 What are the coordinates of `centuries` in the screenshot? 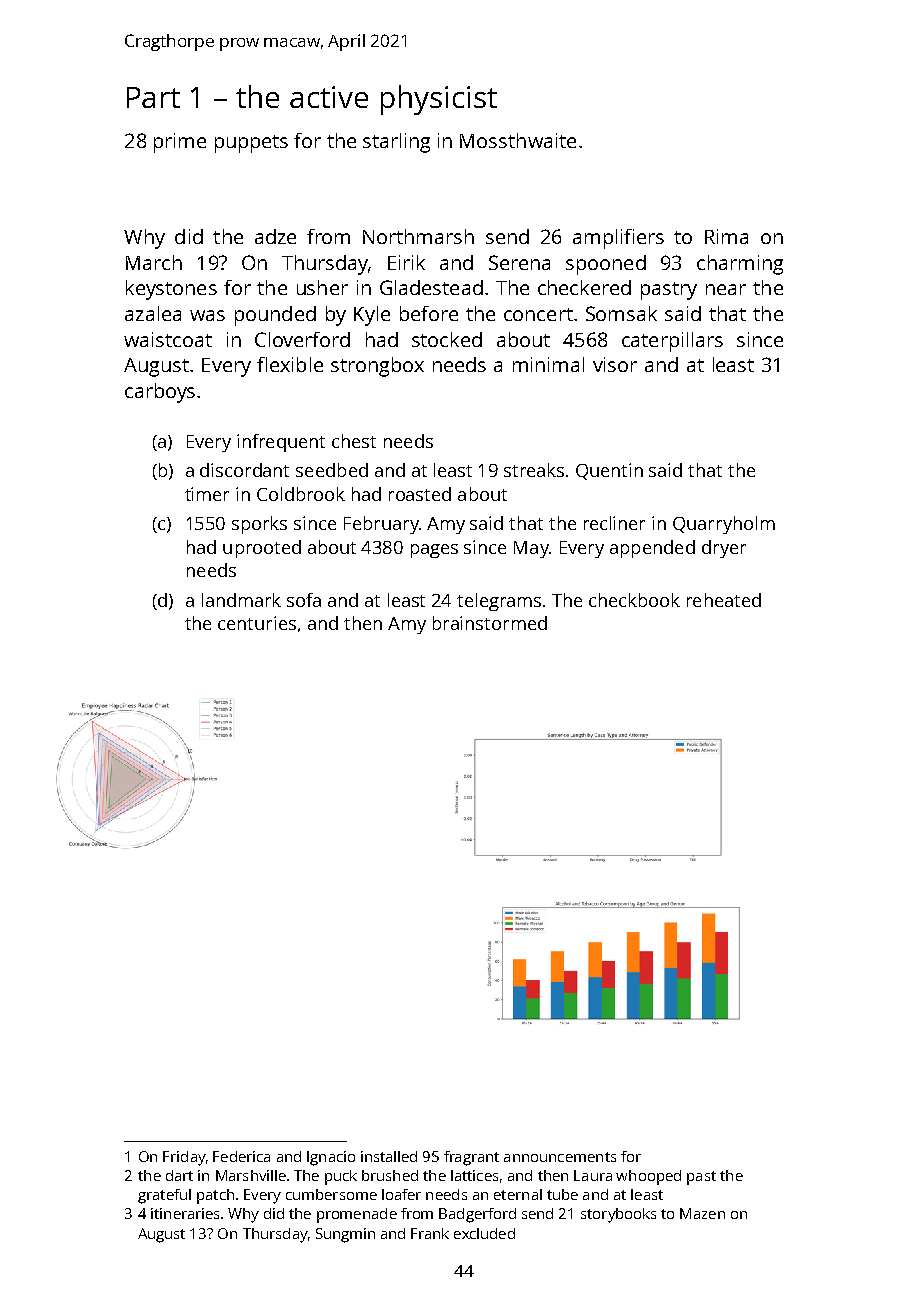 It's located at (257, 623).
